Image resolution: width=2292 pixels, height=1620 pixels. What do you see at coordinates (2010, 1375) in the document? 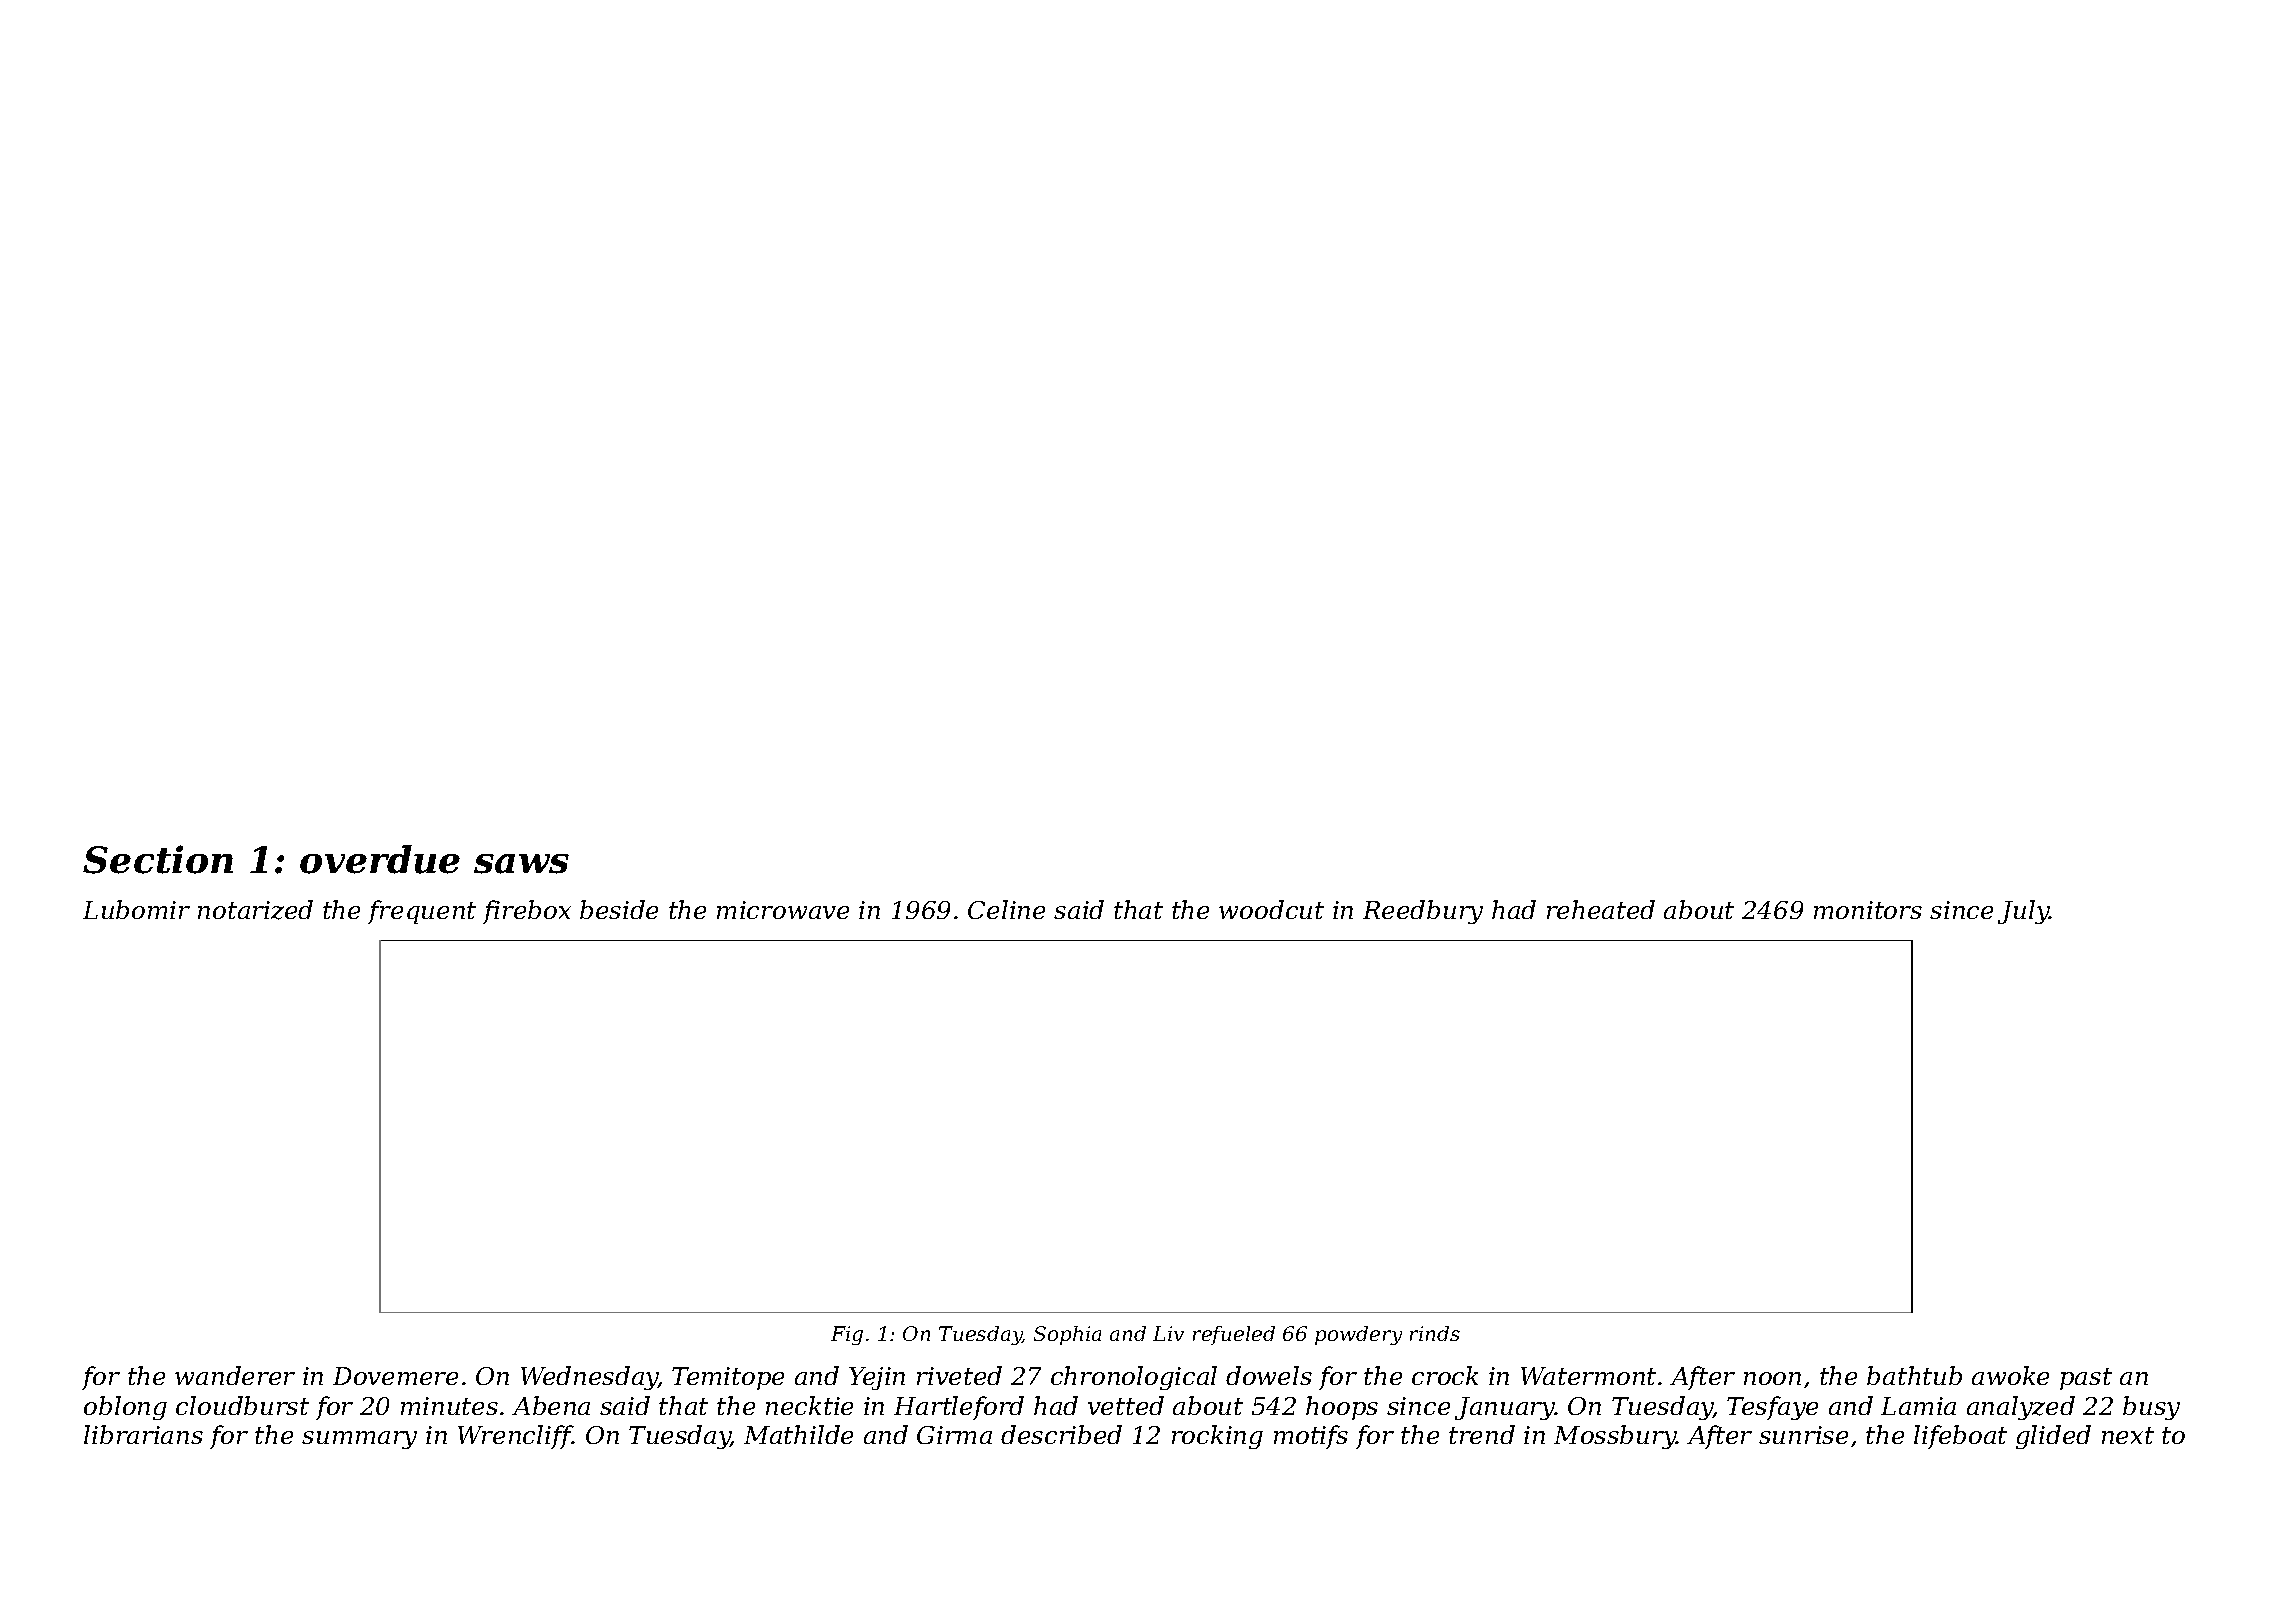
I see `awoke` at bounding box center [2010, 1375].
